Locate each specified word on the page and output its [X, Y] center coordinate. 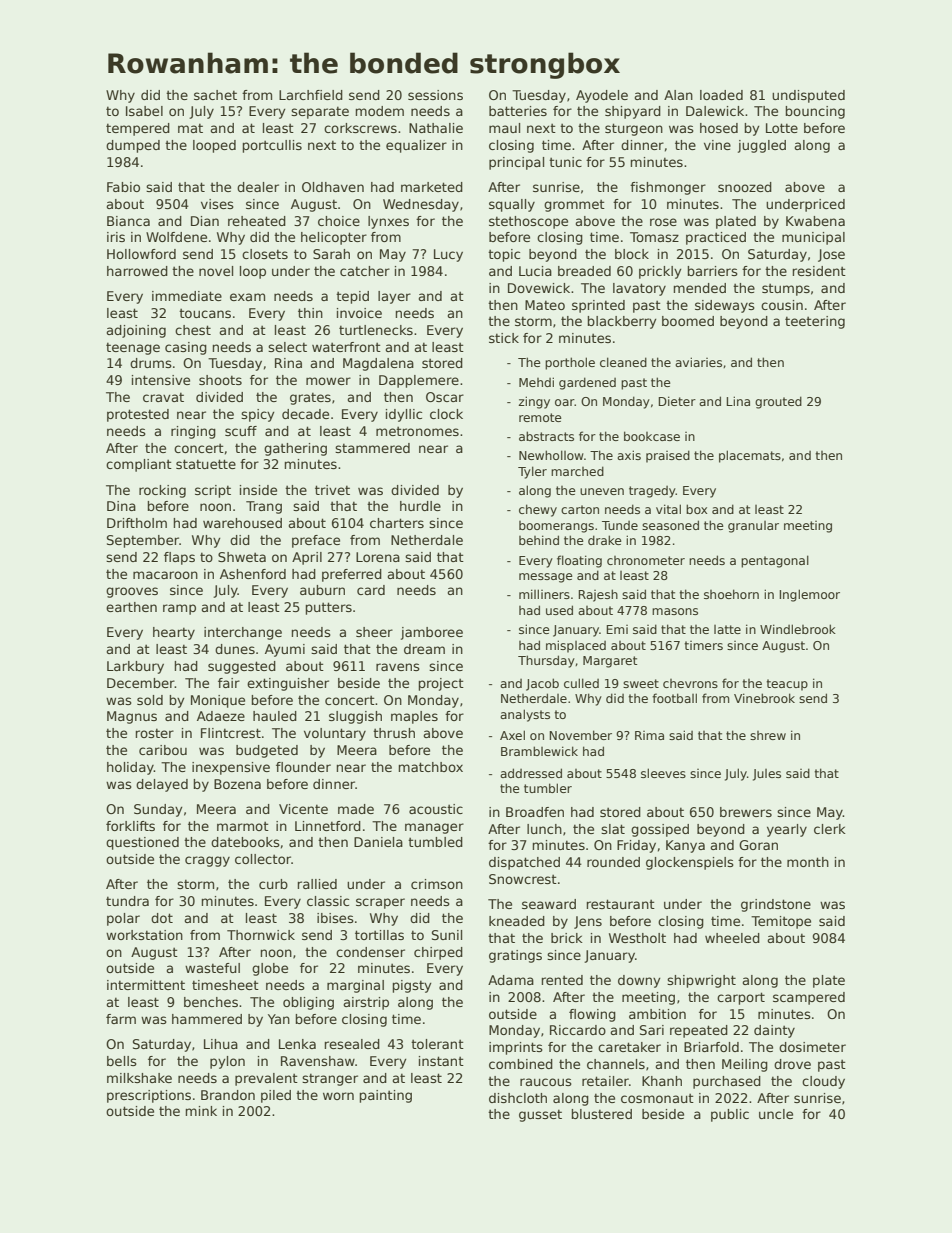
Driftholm [137, 523]
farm [121, 1019]
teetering [815, 322]
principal [516, 163]
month [808, 862]
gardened [587, 383]
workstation [144, 935]
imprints [516, 1048]
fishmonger [668, 188]
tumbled [435, 842]
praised [668, 456]
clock [446, 414]
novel [216, 271]
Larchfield [311, 95]
